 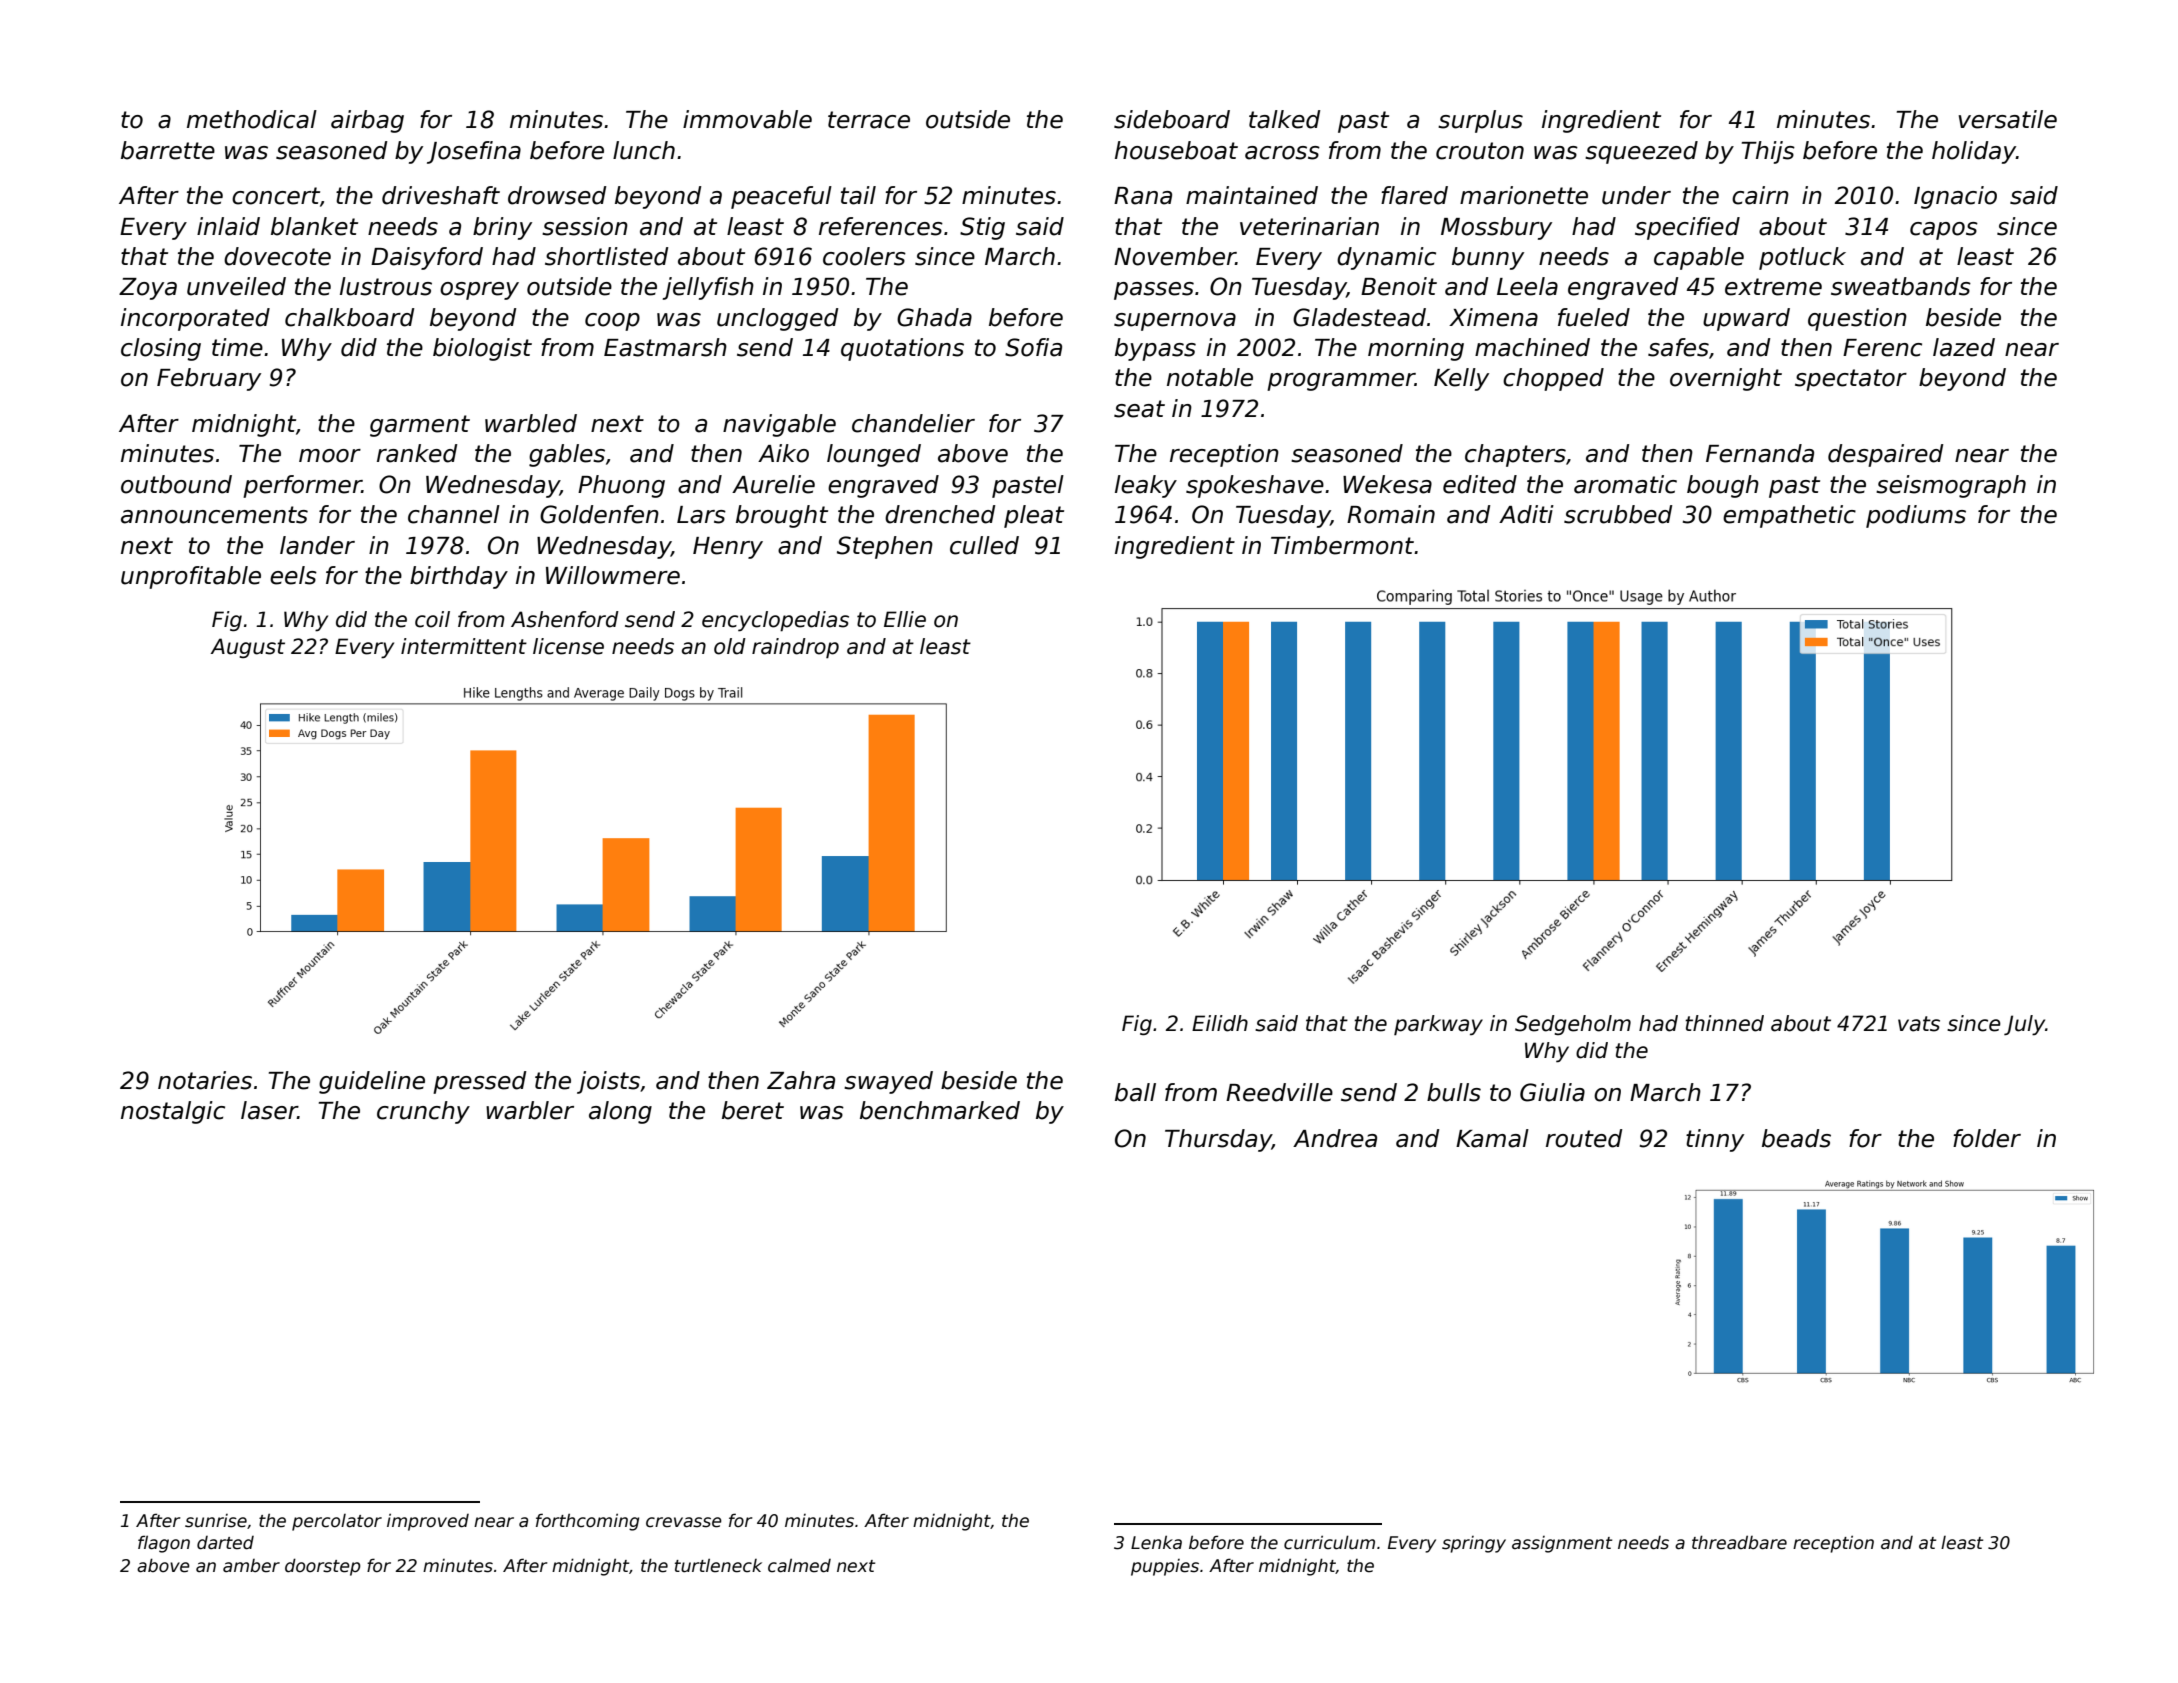 What do you see at coordinates (1919, 1024) in the document?
I see `vats` at bounding box center [1919, 1024].
